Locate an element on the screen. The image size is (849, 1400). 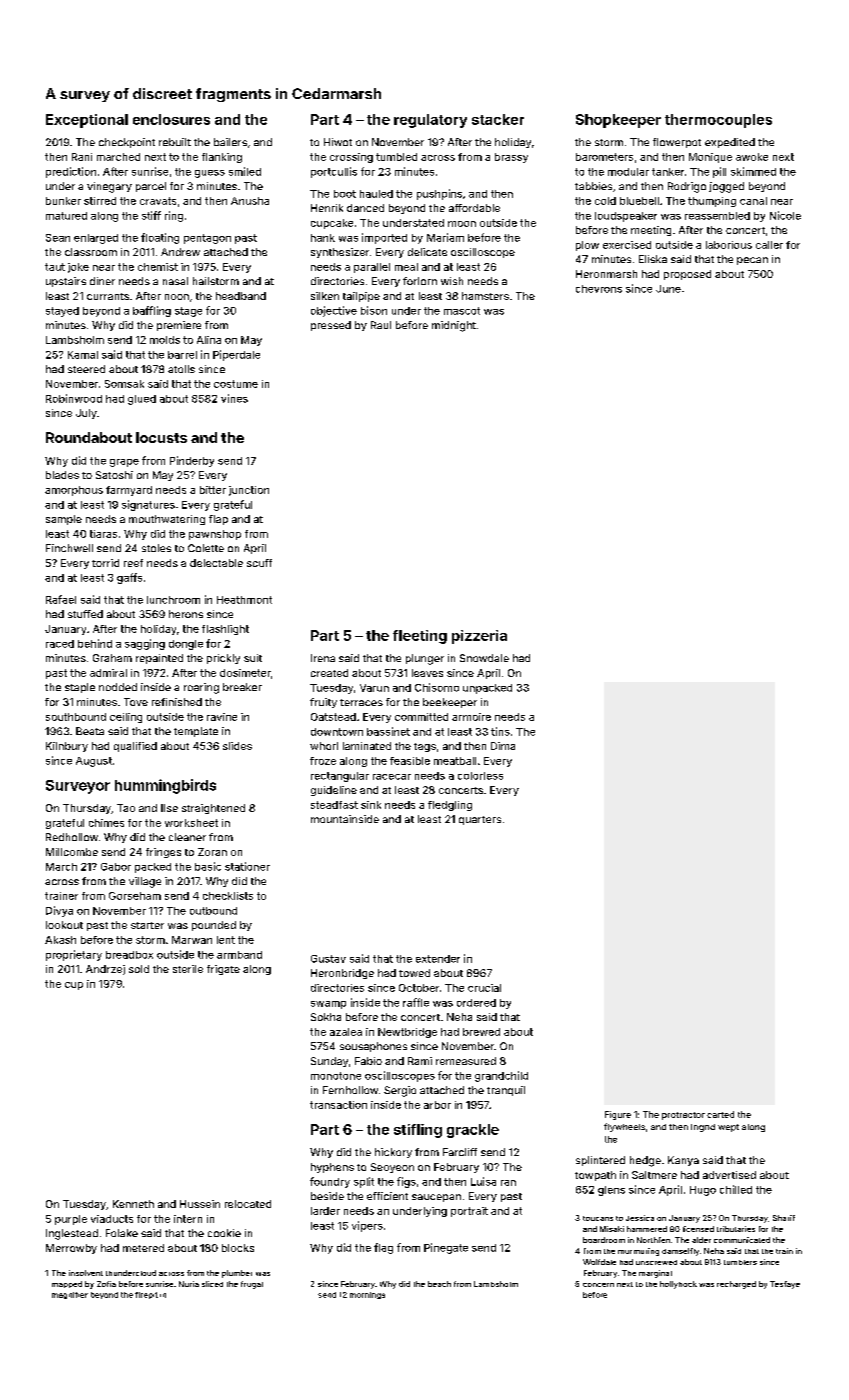
starter is located at coordinates (147, 925).
